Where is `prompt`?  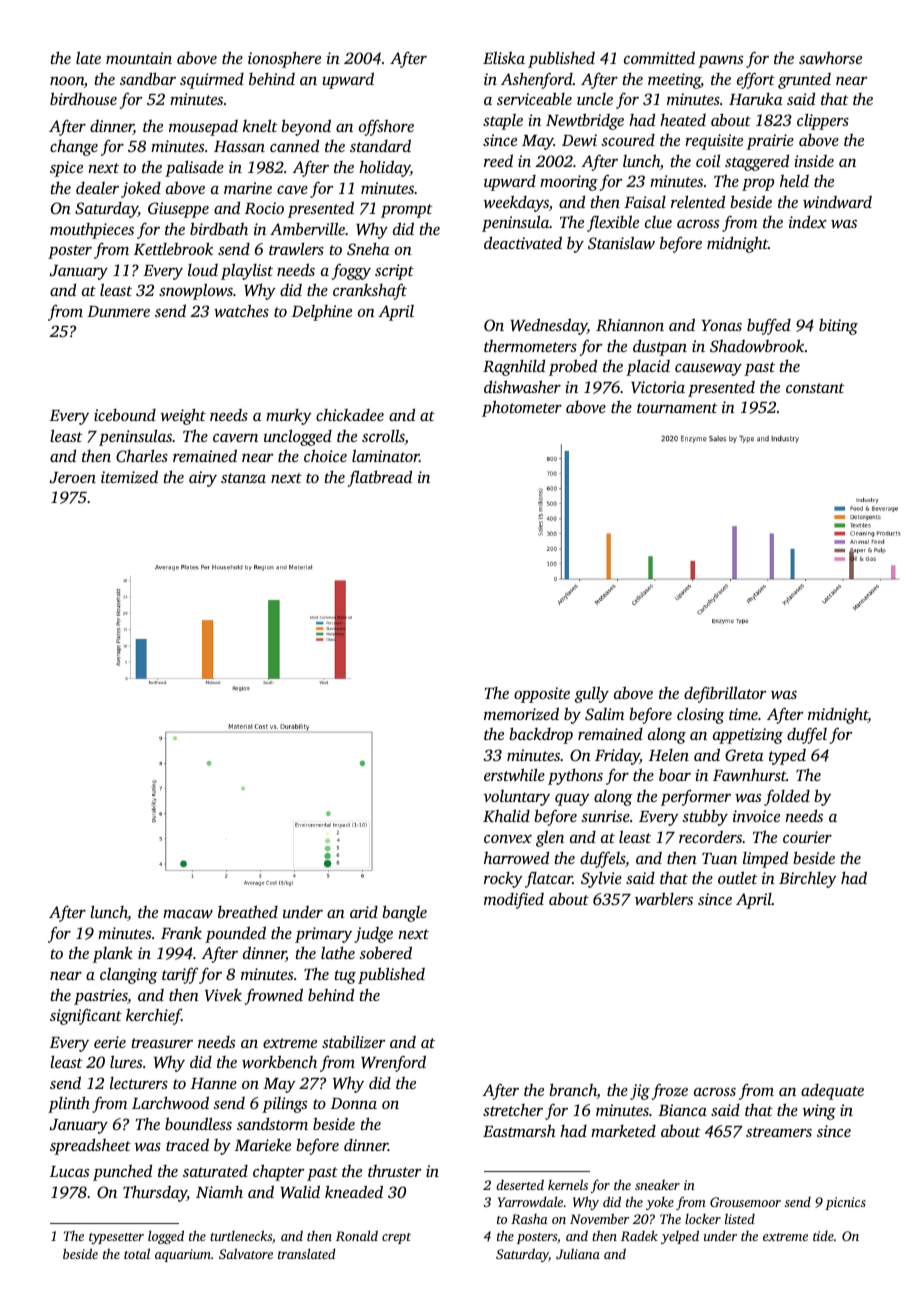
prompt is located at coordinates (407, 211).
